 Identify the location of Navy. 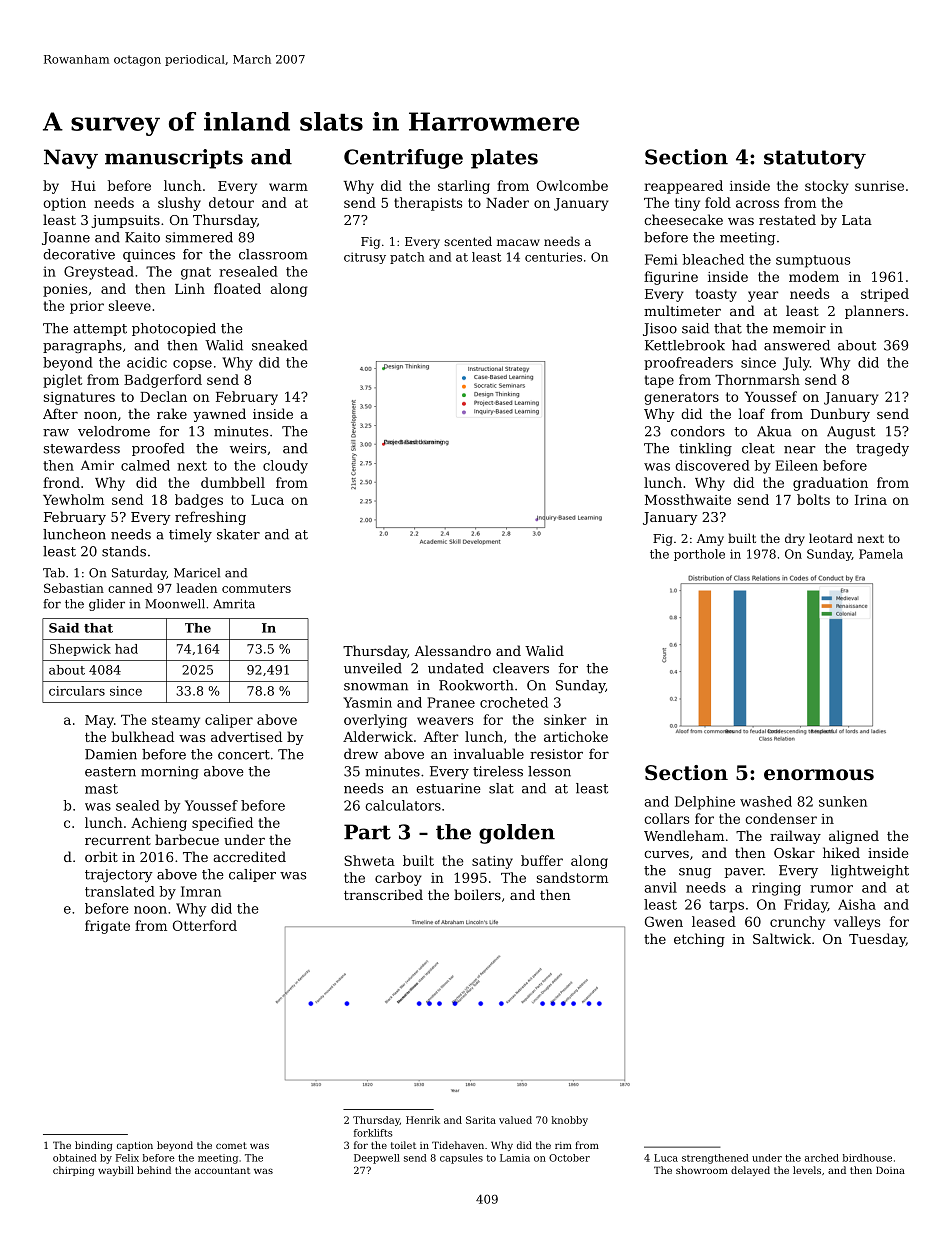
(71, 159).
